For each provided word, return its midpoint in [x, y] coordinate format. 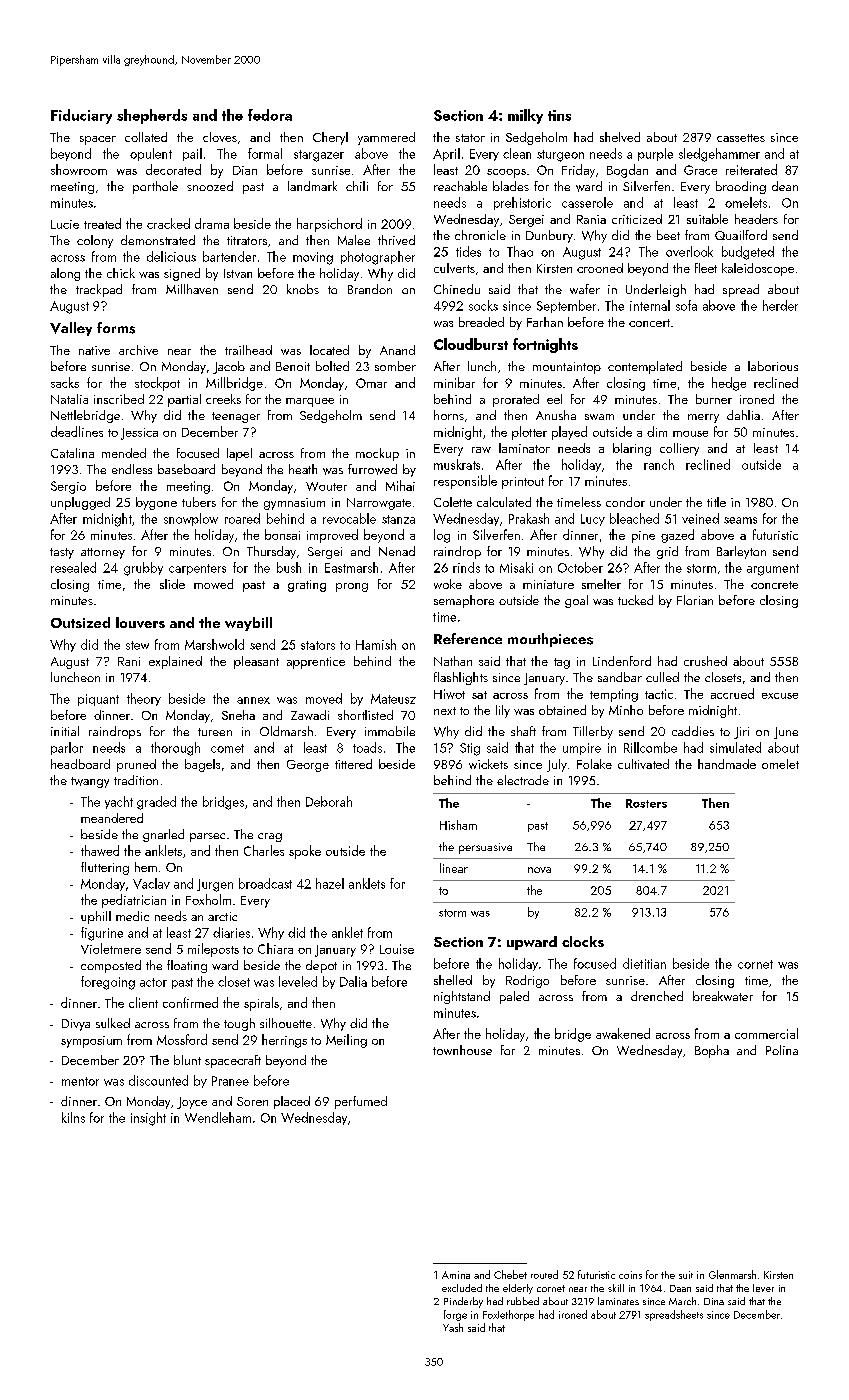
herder [780, 305]
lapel [239, 454]
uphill [96, 917]
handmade [727, 764]
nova [539, 870]
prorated [516, 400]
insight [148, 1119]
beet [668, 235]
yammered [386, 138]
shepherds [152, 116]
